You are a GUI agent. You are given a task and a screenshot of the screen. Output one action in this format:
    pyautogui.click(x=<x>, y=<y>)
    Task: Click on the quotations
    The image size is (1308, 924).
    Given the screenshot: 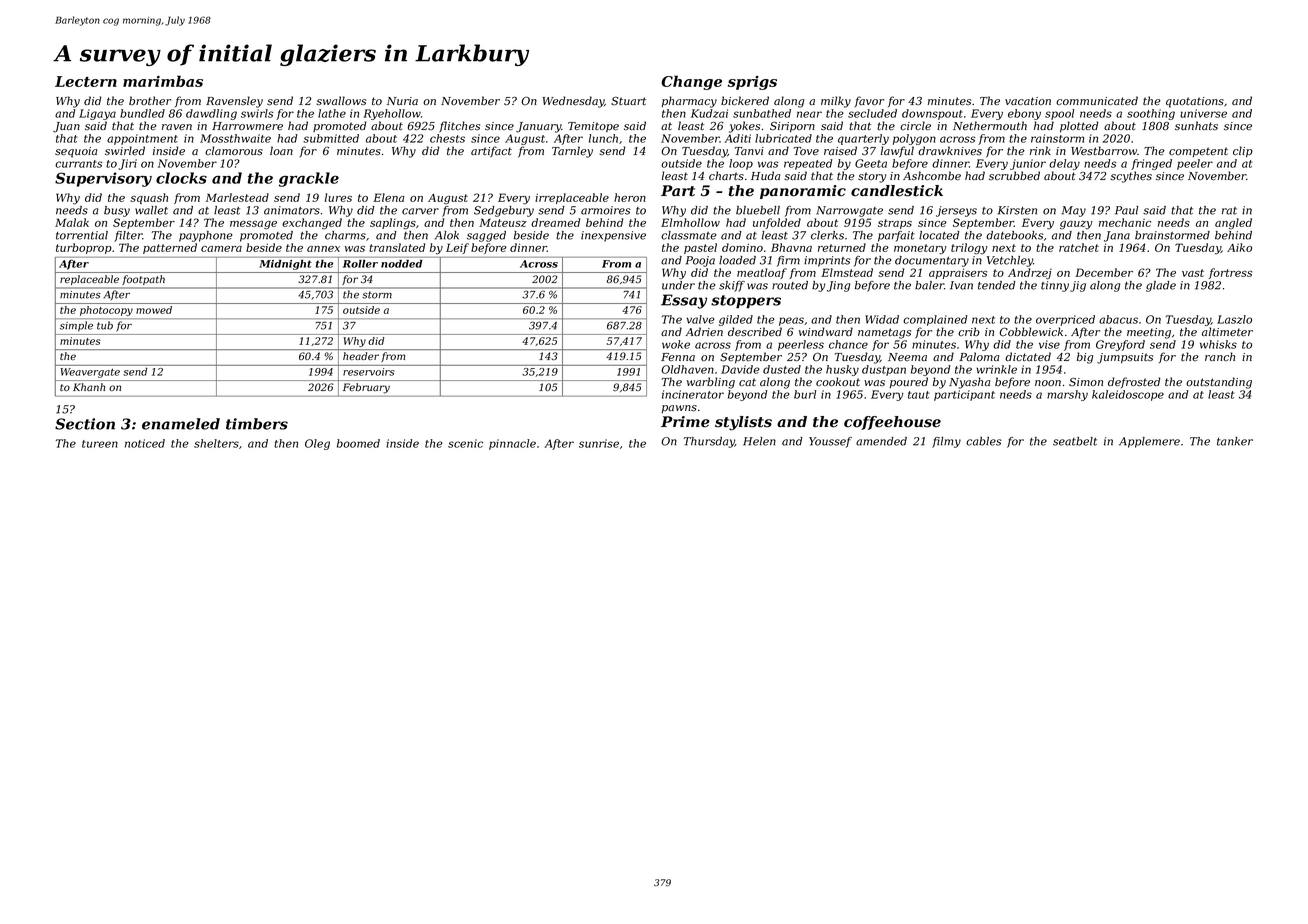 What is the action you would take?
    pyautogui.click(x=1195, y=102)
